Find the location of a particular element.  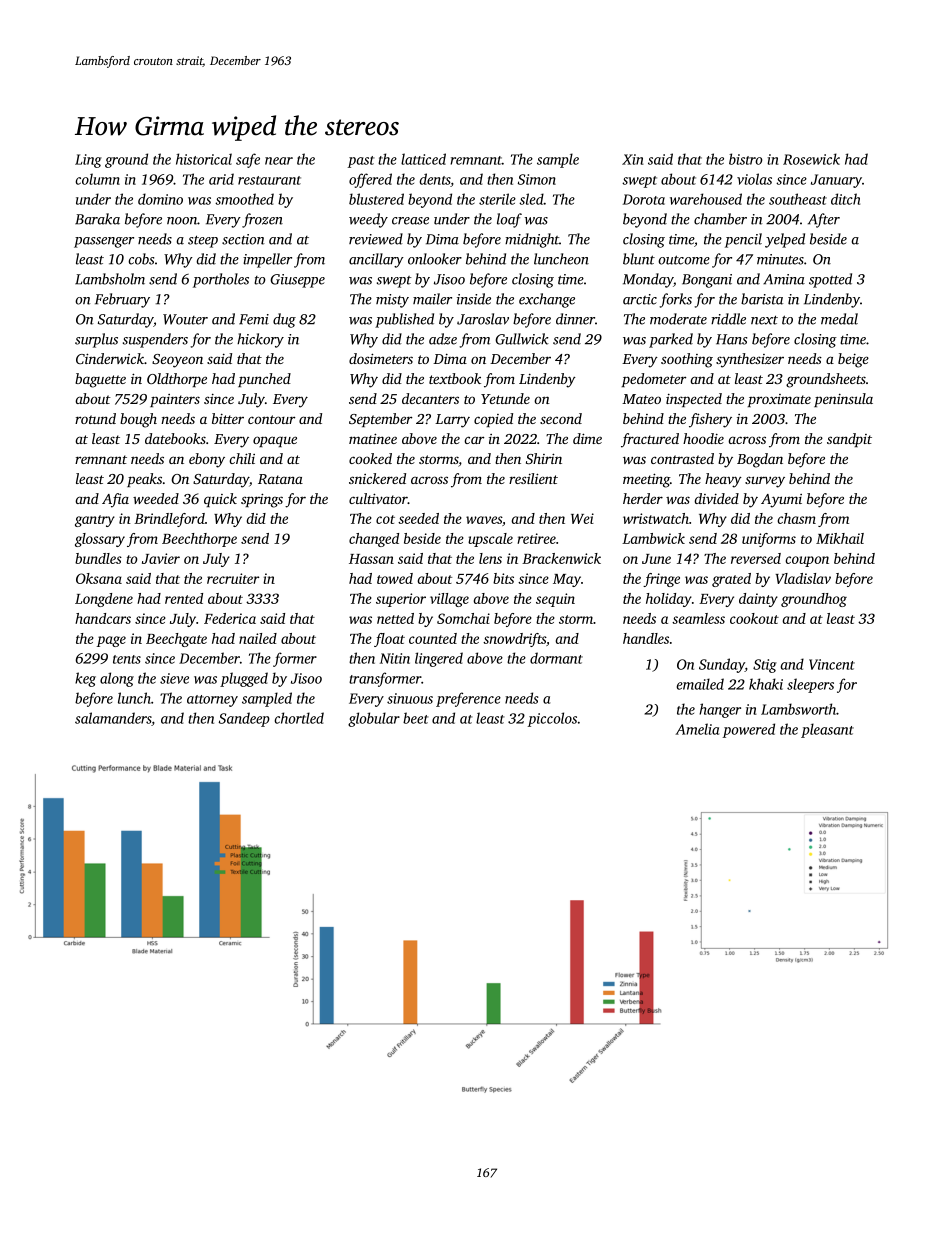

globular is located at coordinates (374, 719).
